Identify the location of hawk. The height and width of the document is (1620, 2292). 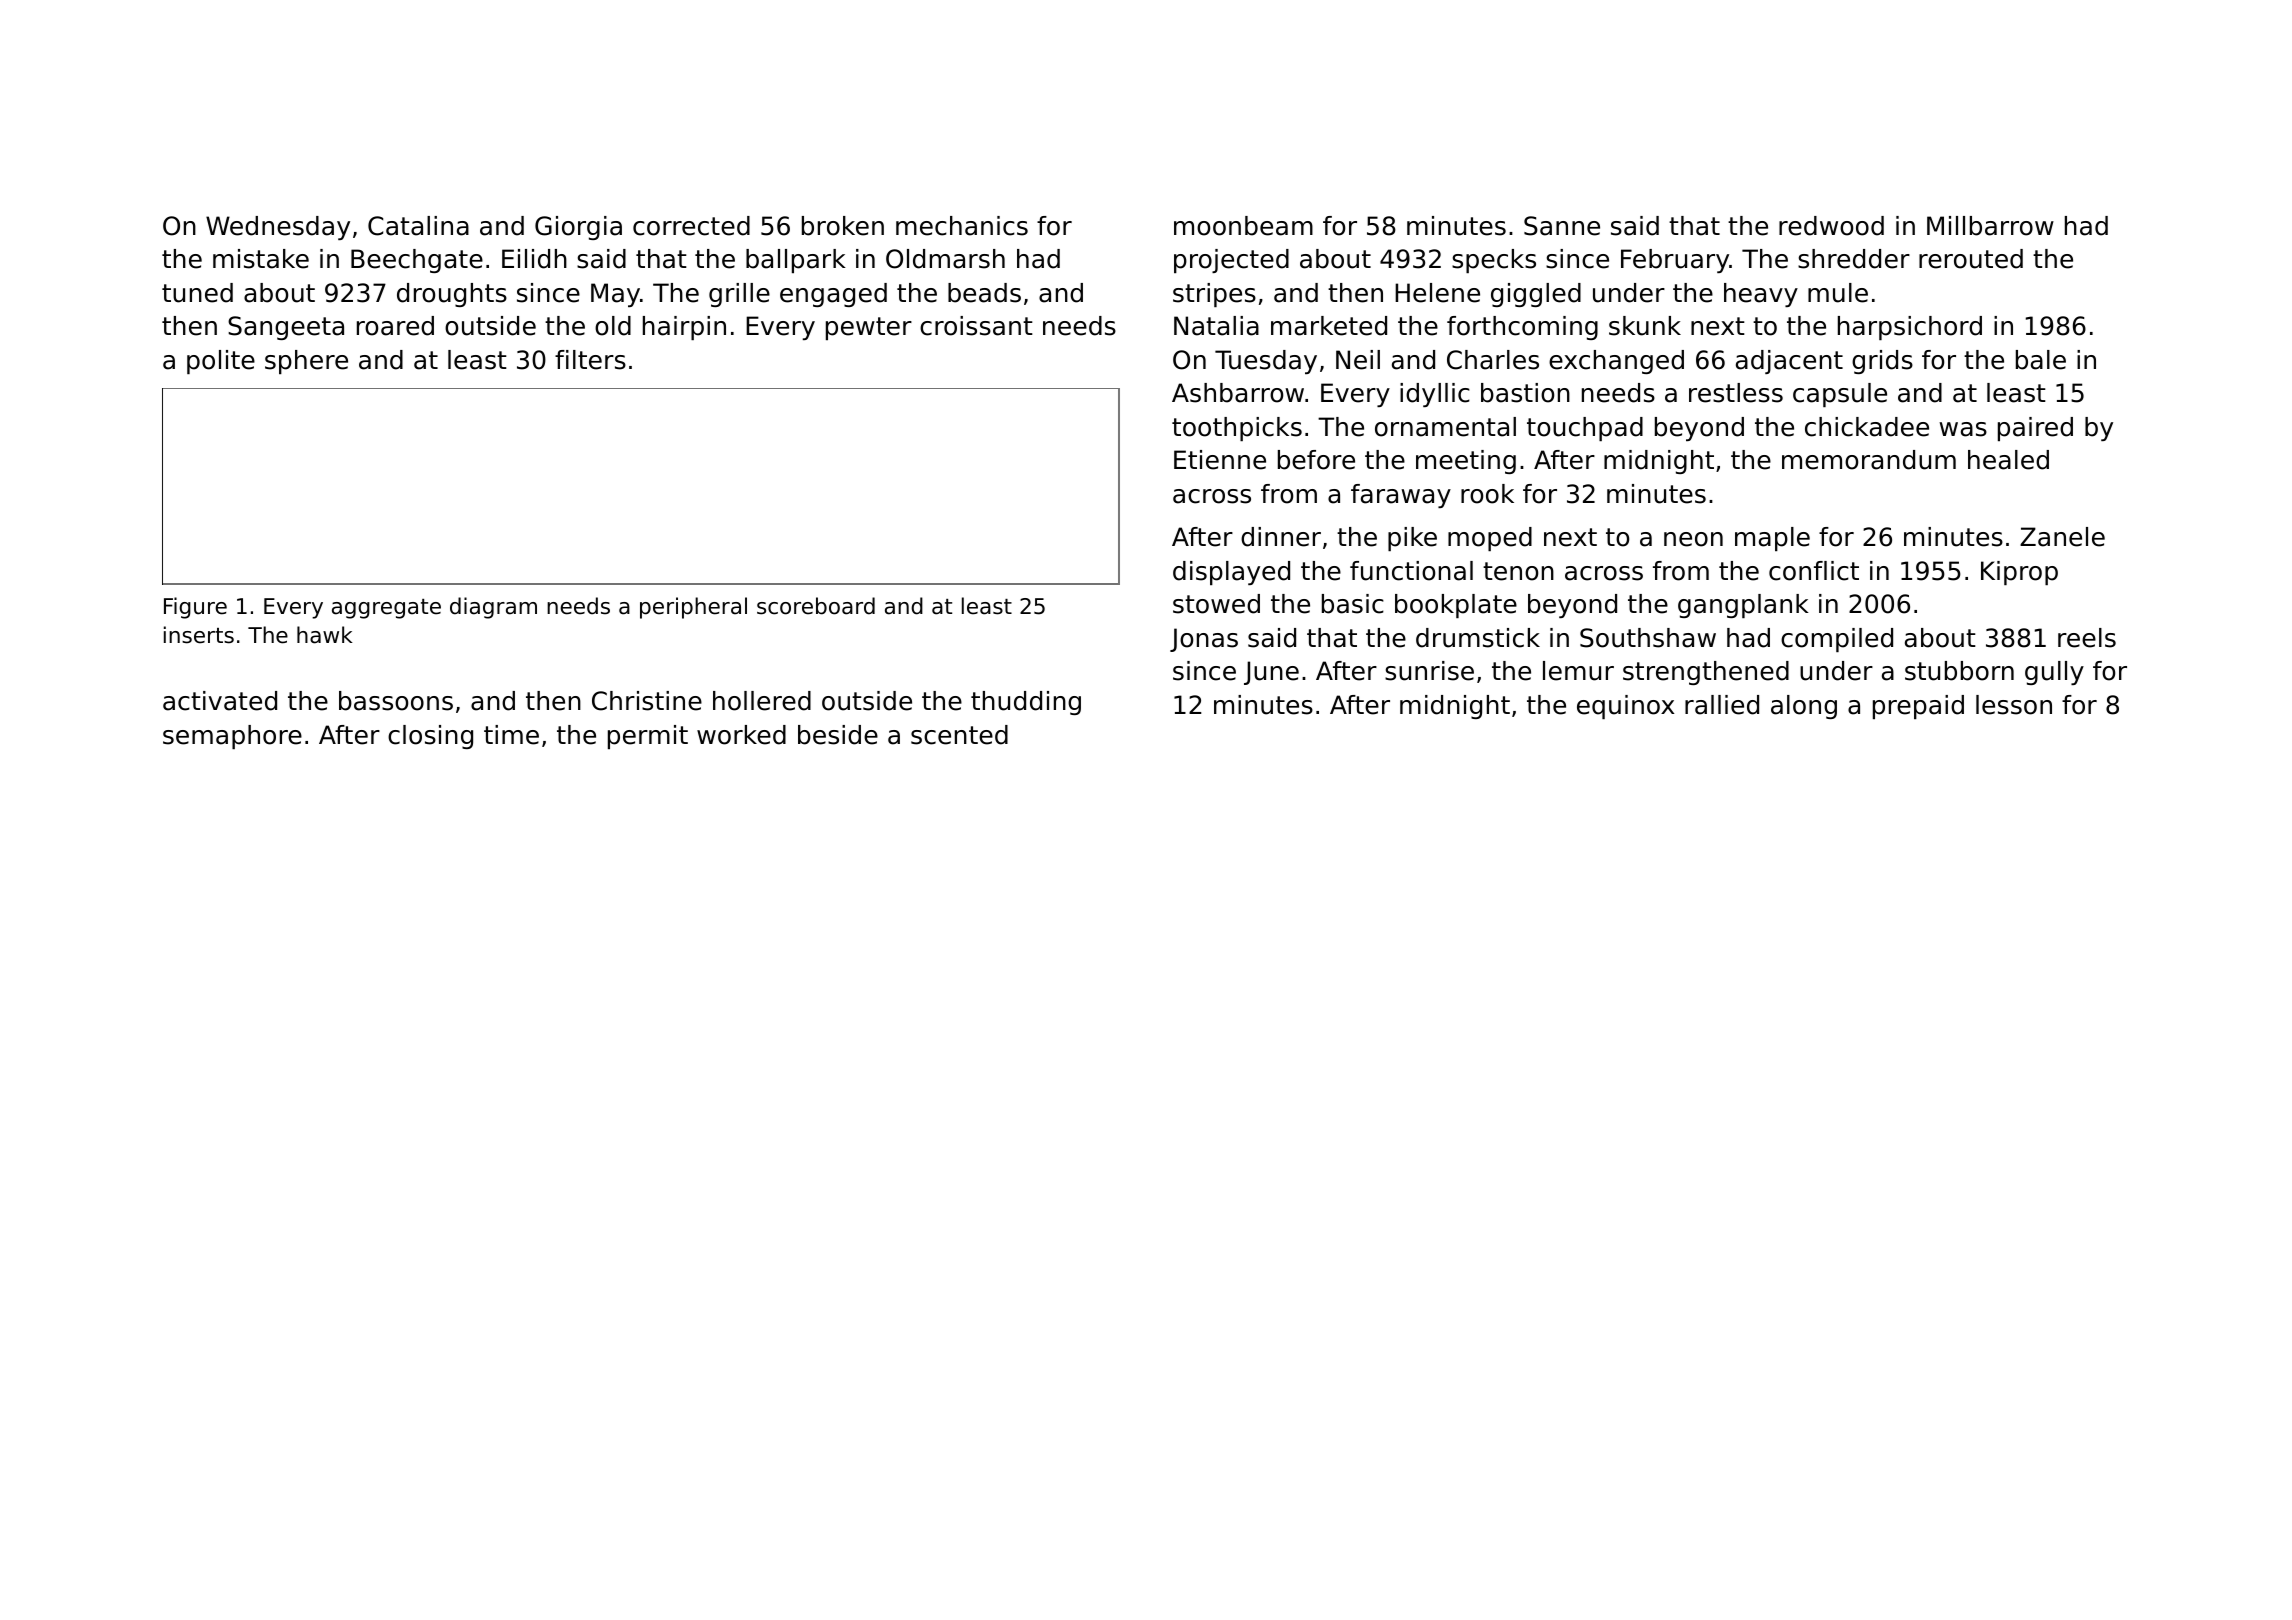
(325, 635).
